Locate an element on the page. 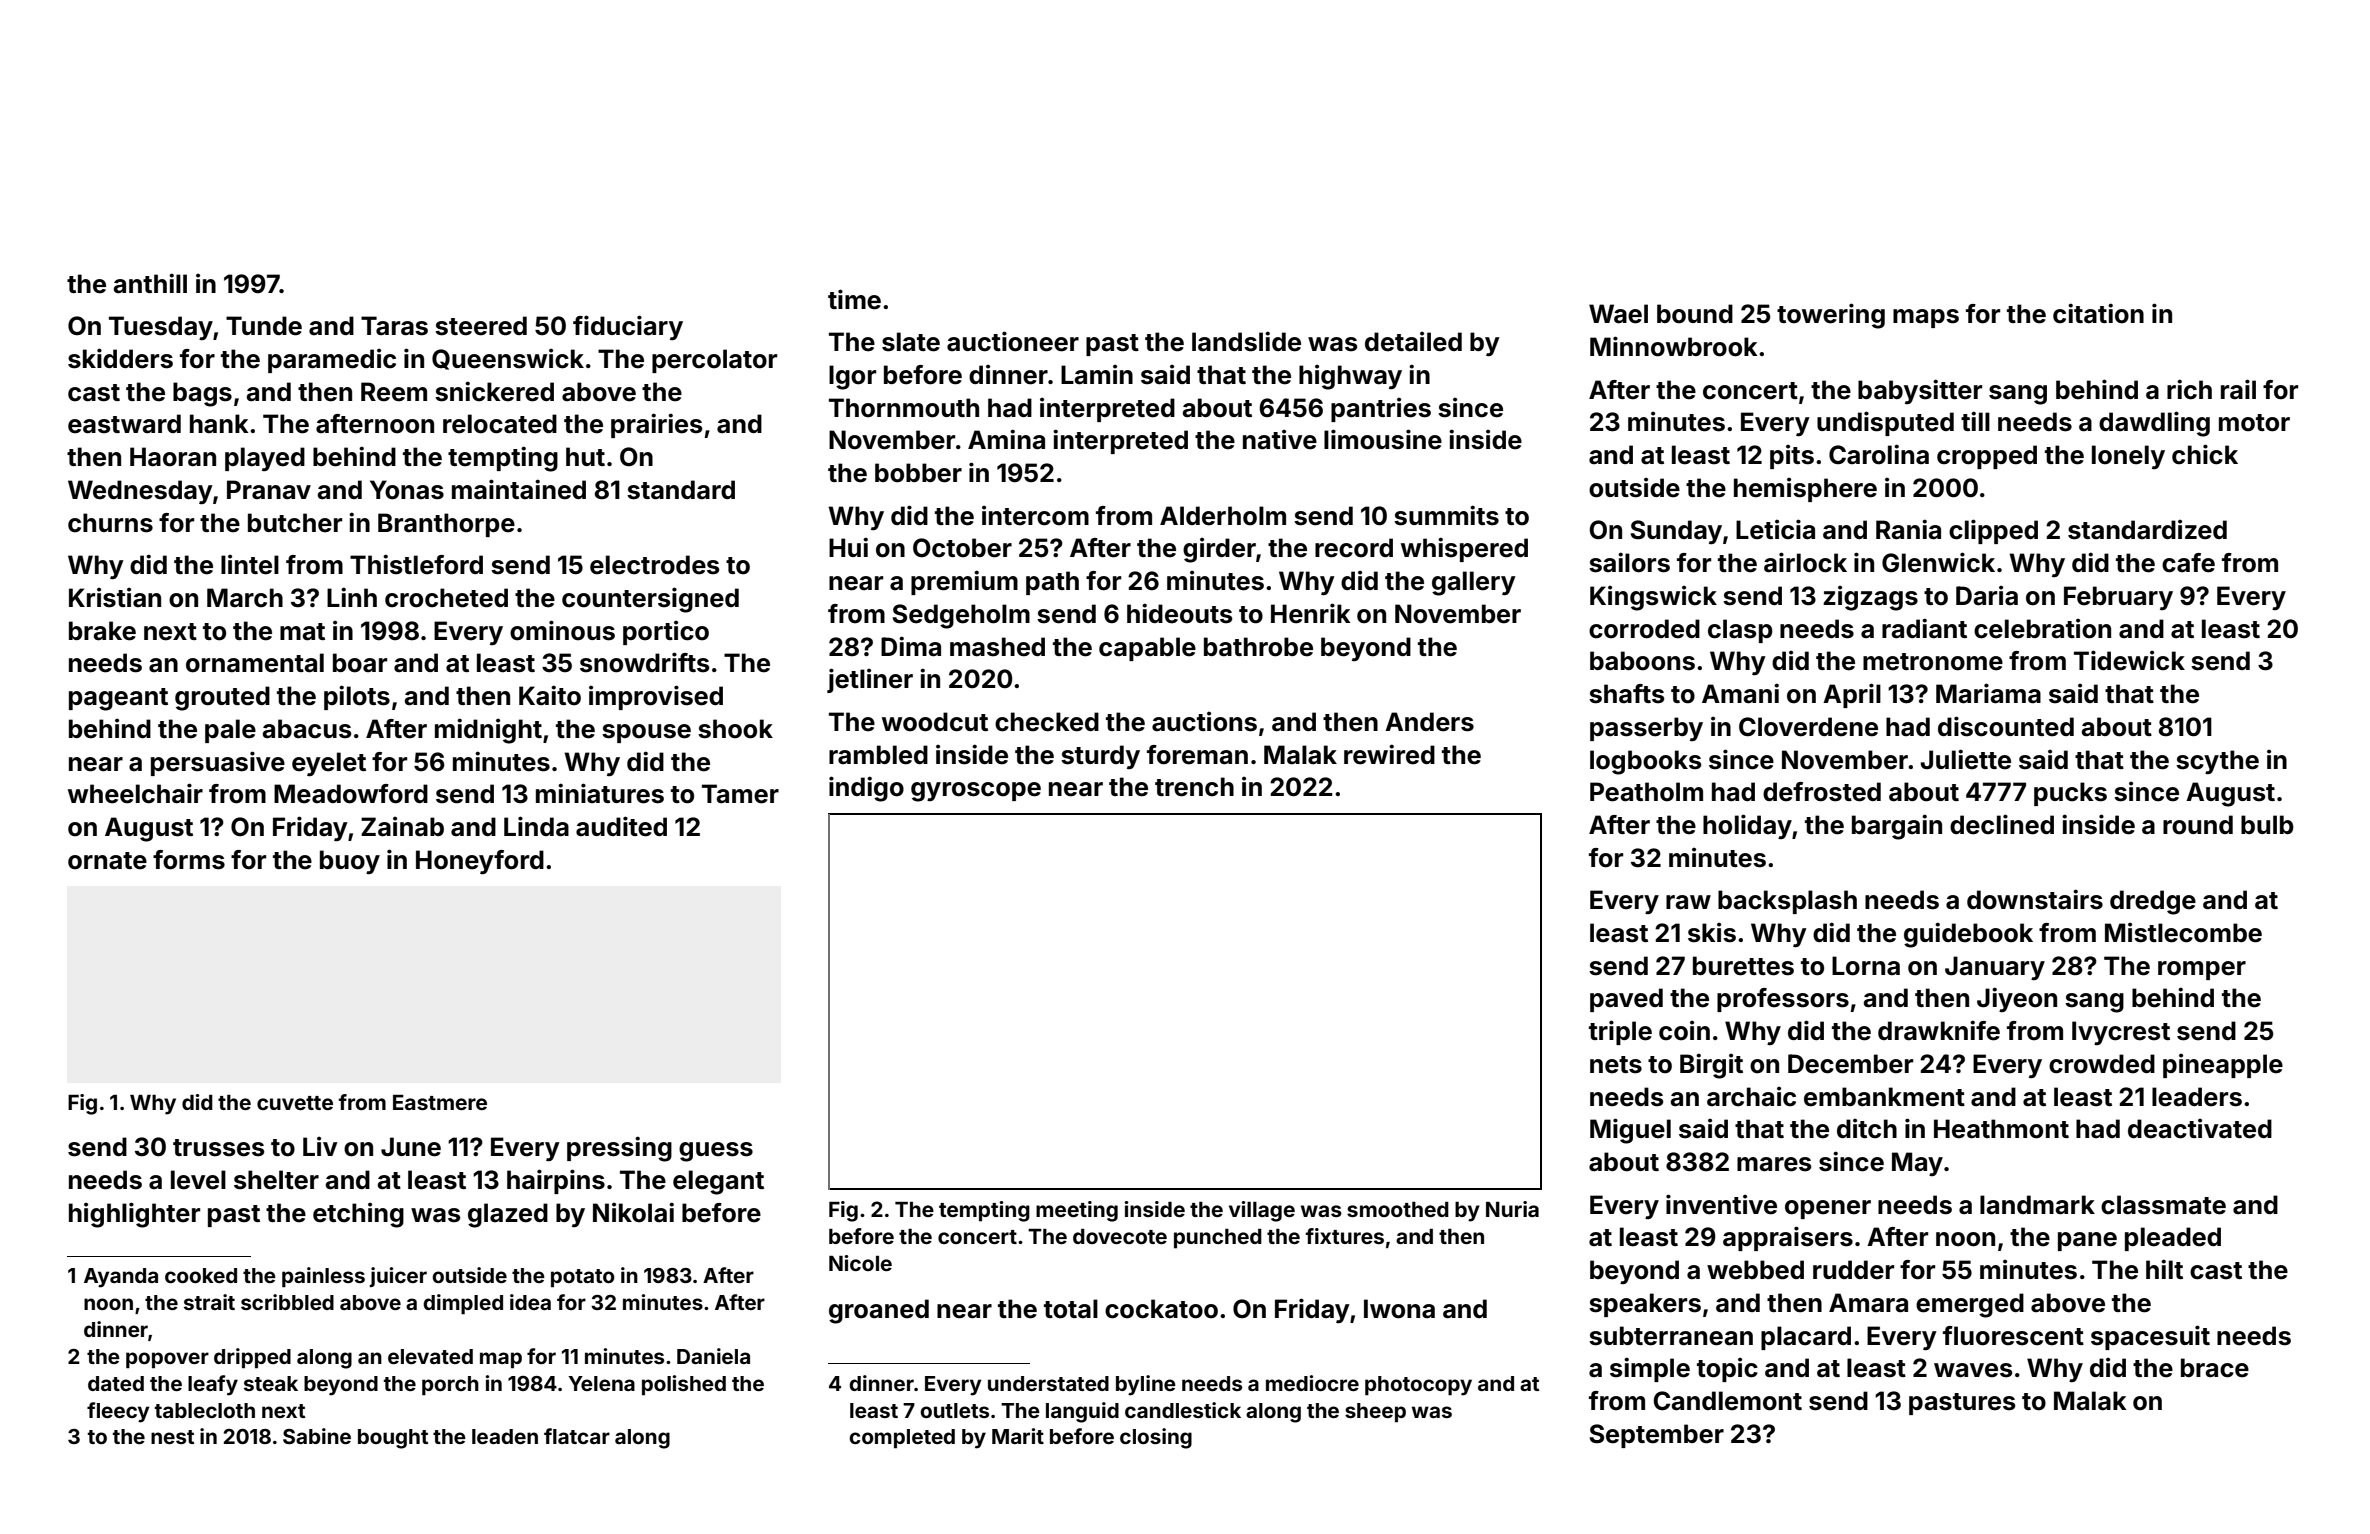 This page has width=2370, height=1534. scythe is located at coordinates (2217, 762).
